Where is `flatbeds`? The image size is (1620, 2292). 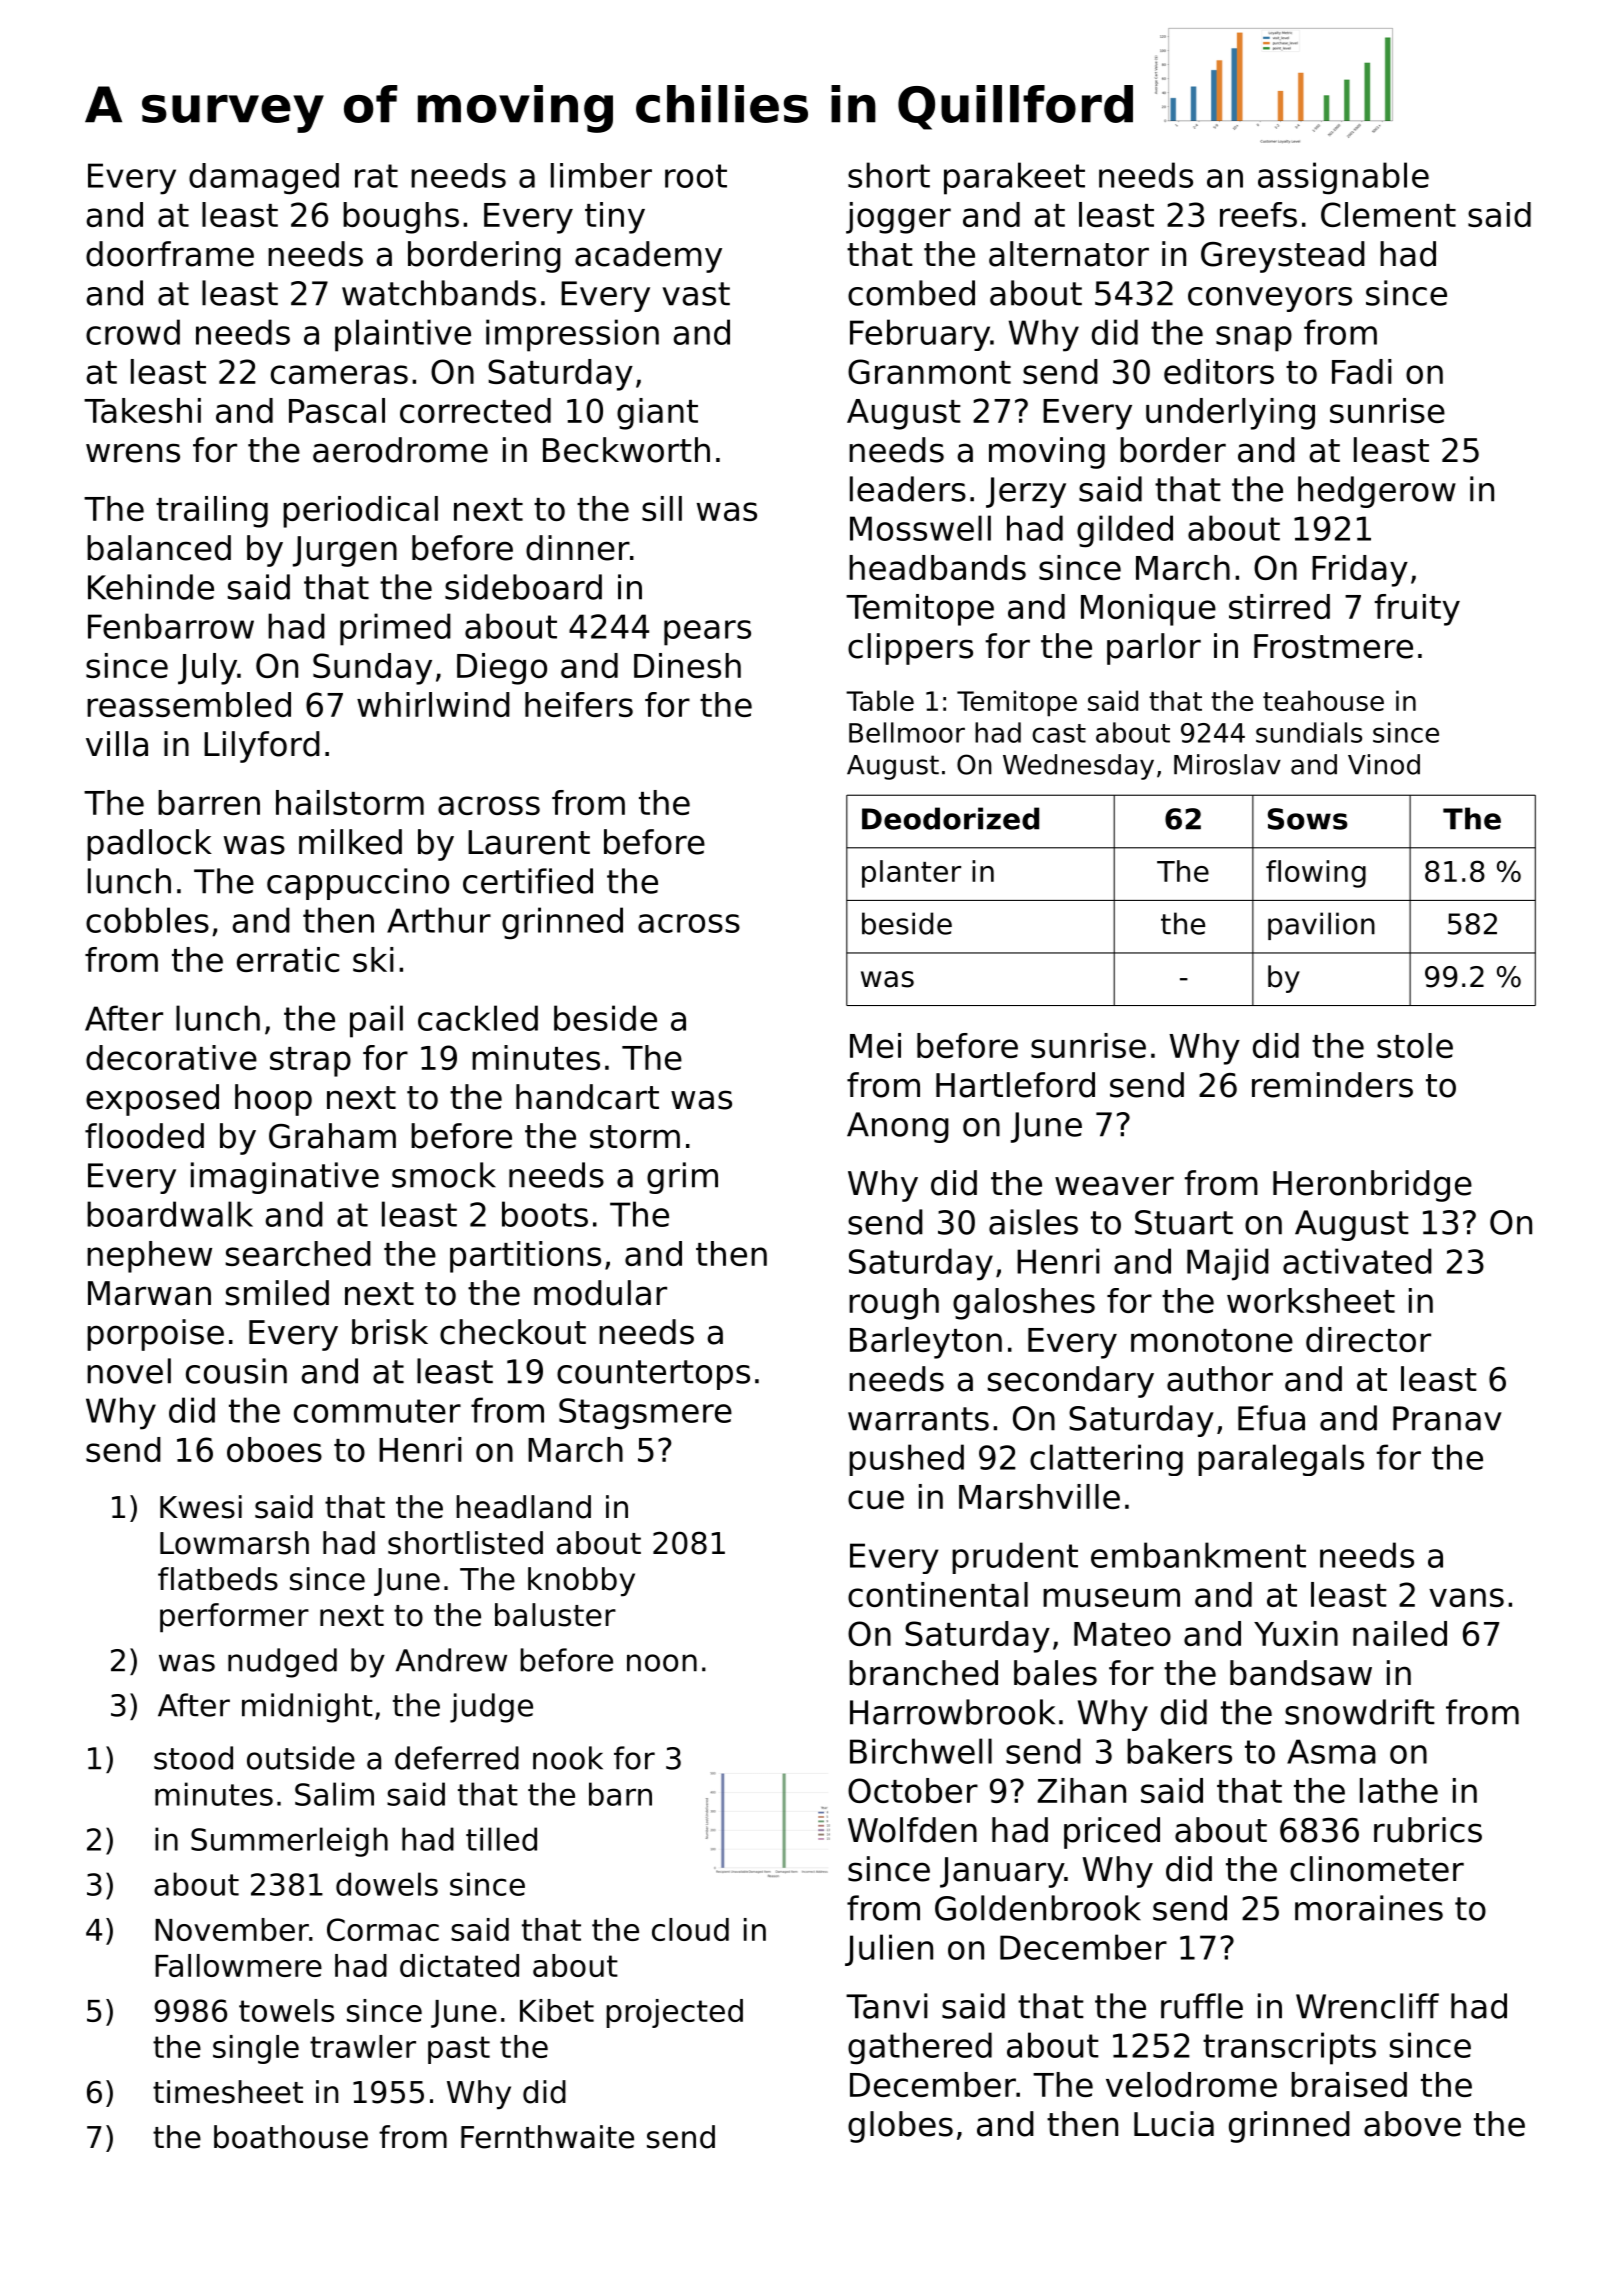 flatbeds is located at coordinates (218, 1579).
